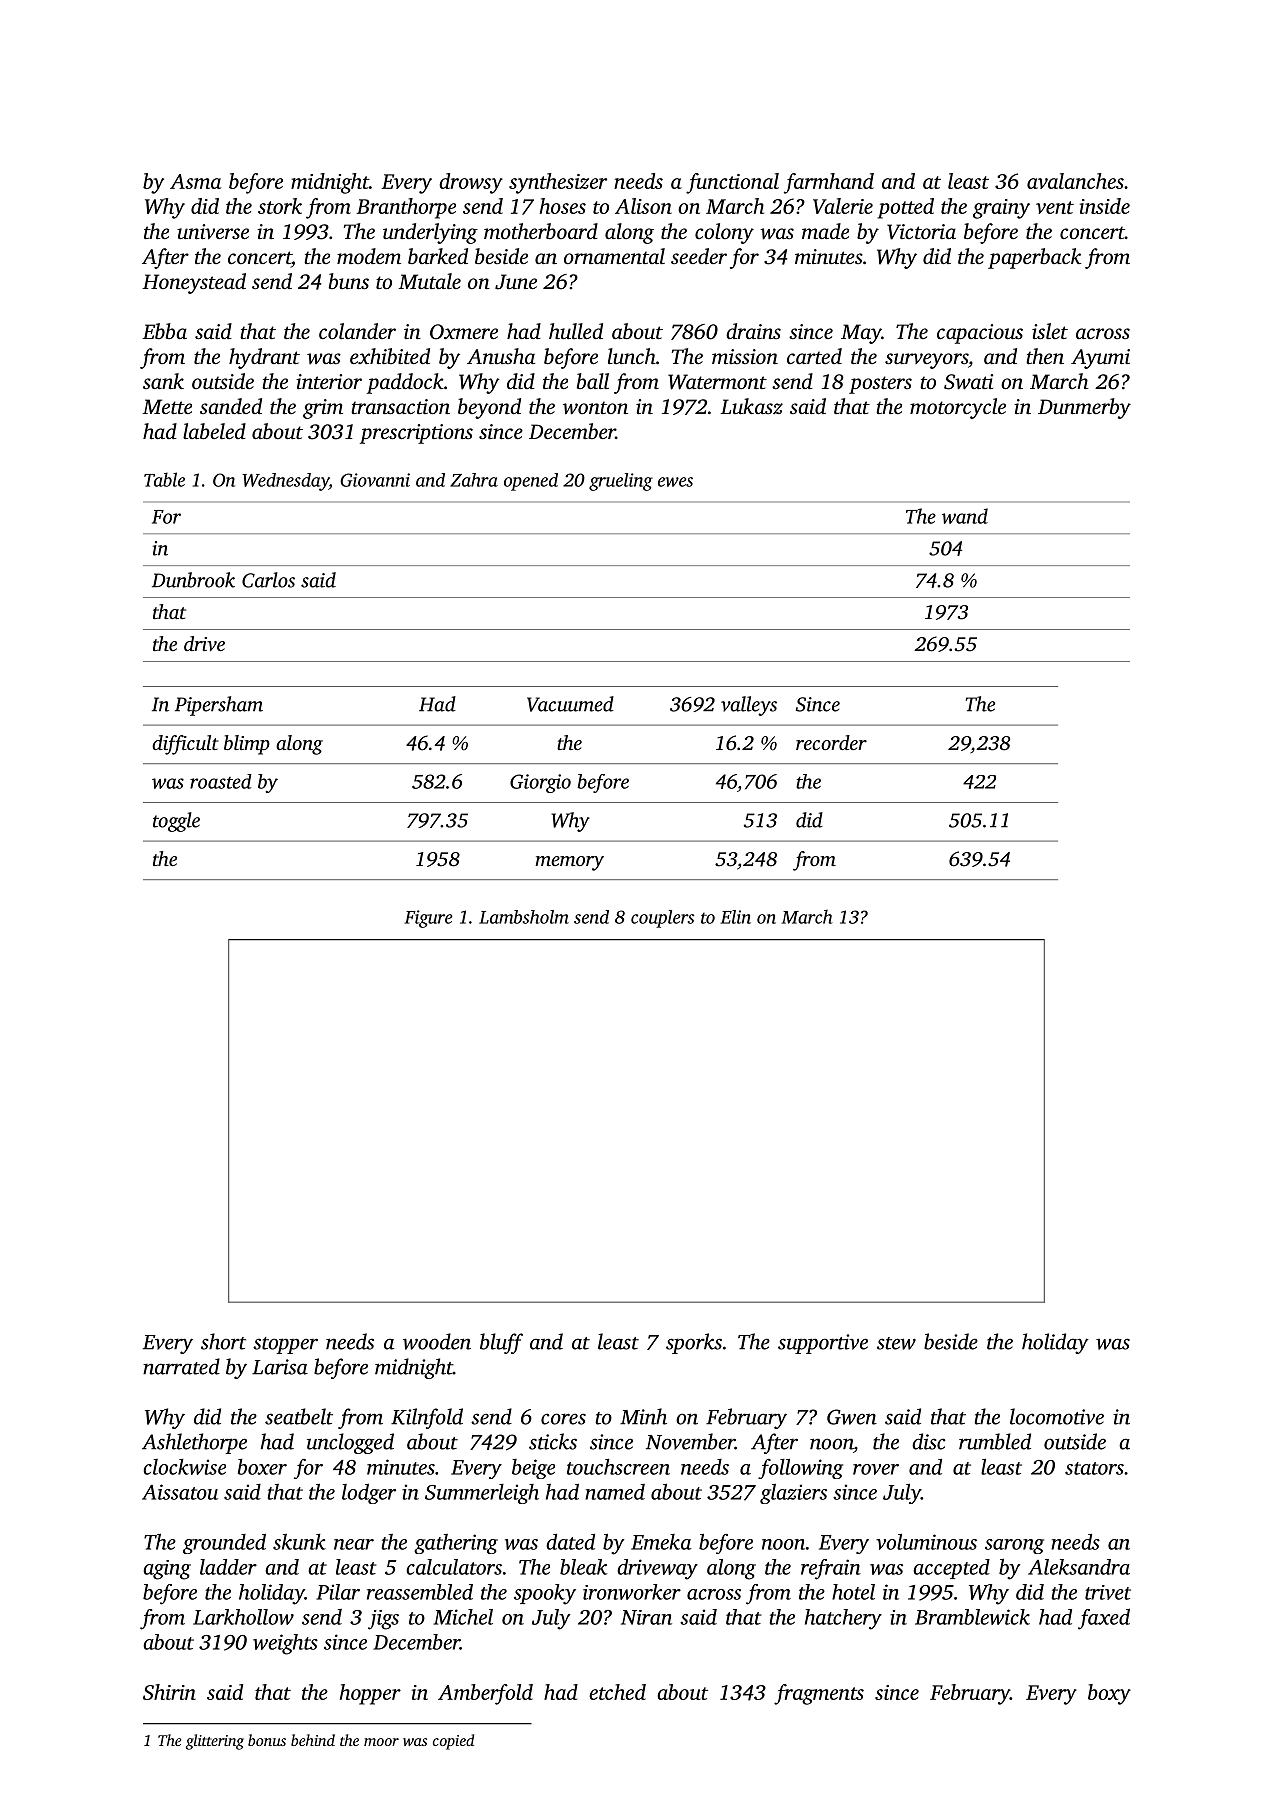  Describe the element at coordinates (381, 1742) in the page. I see `moor` at that location.
